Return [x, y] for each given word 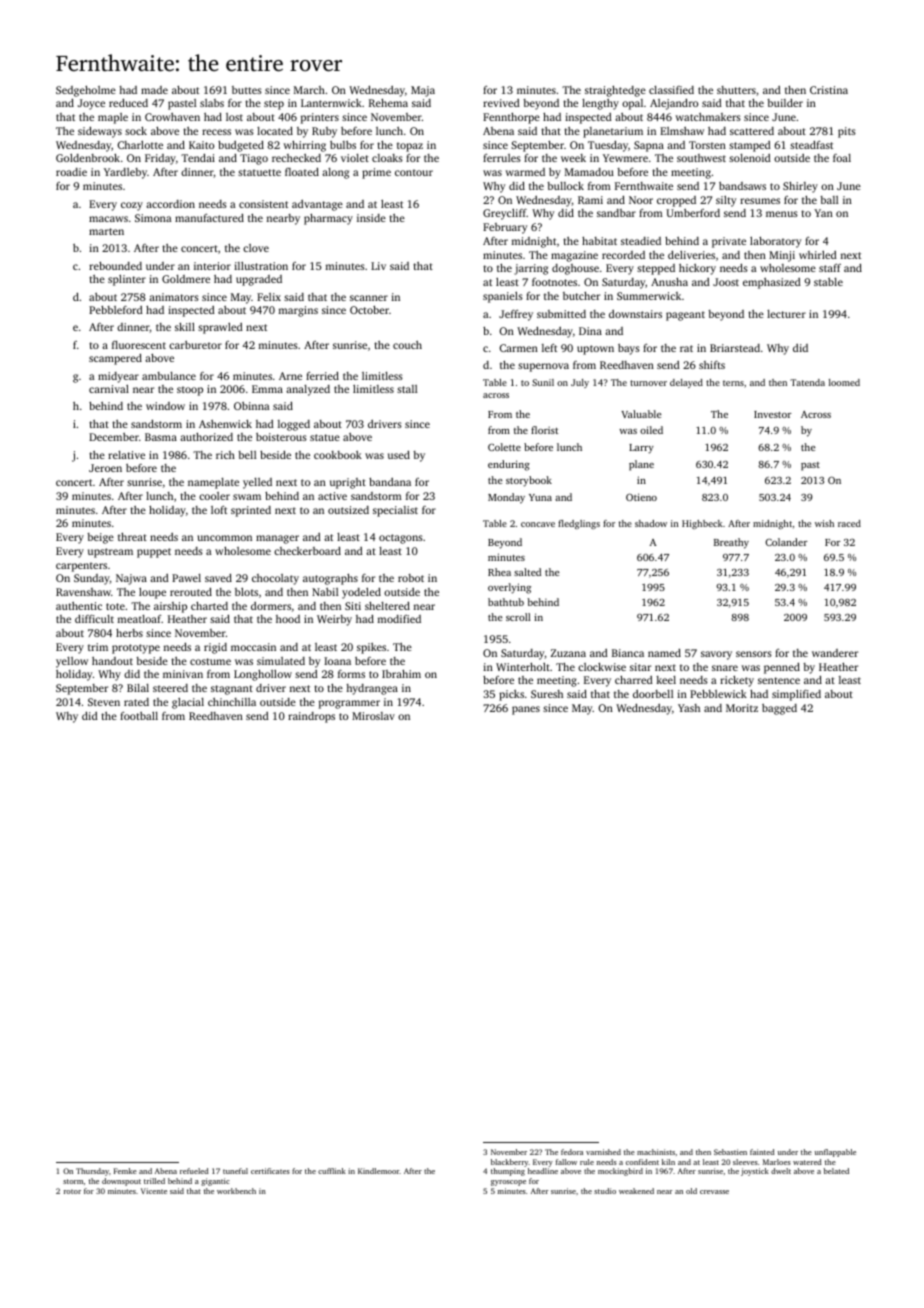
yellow [72, 662]
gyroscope [508, 1183]
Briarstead [735, 348]
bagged [779, 709]
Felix [269, 297]
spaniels [503, 297]
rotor [72, 1191]
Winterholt [523, 667]
